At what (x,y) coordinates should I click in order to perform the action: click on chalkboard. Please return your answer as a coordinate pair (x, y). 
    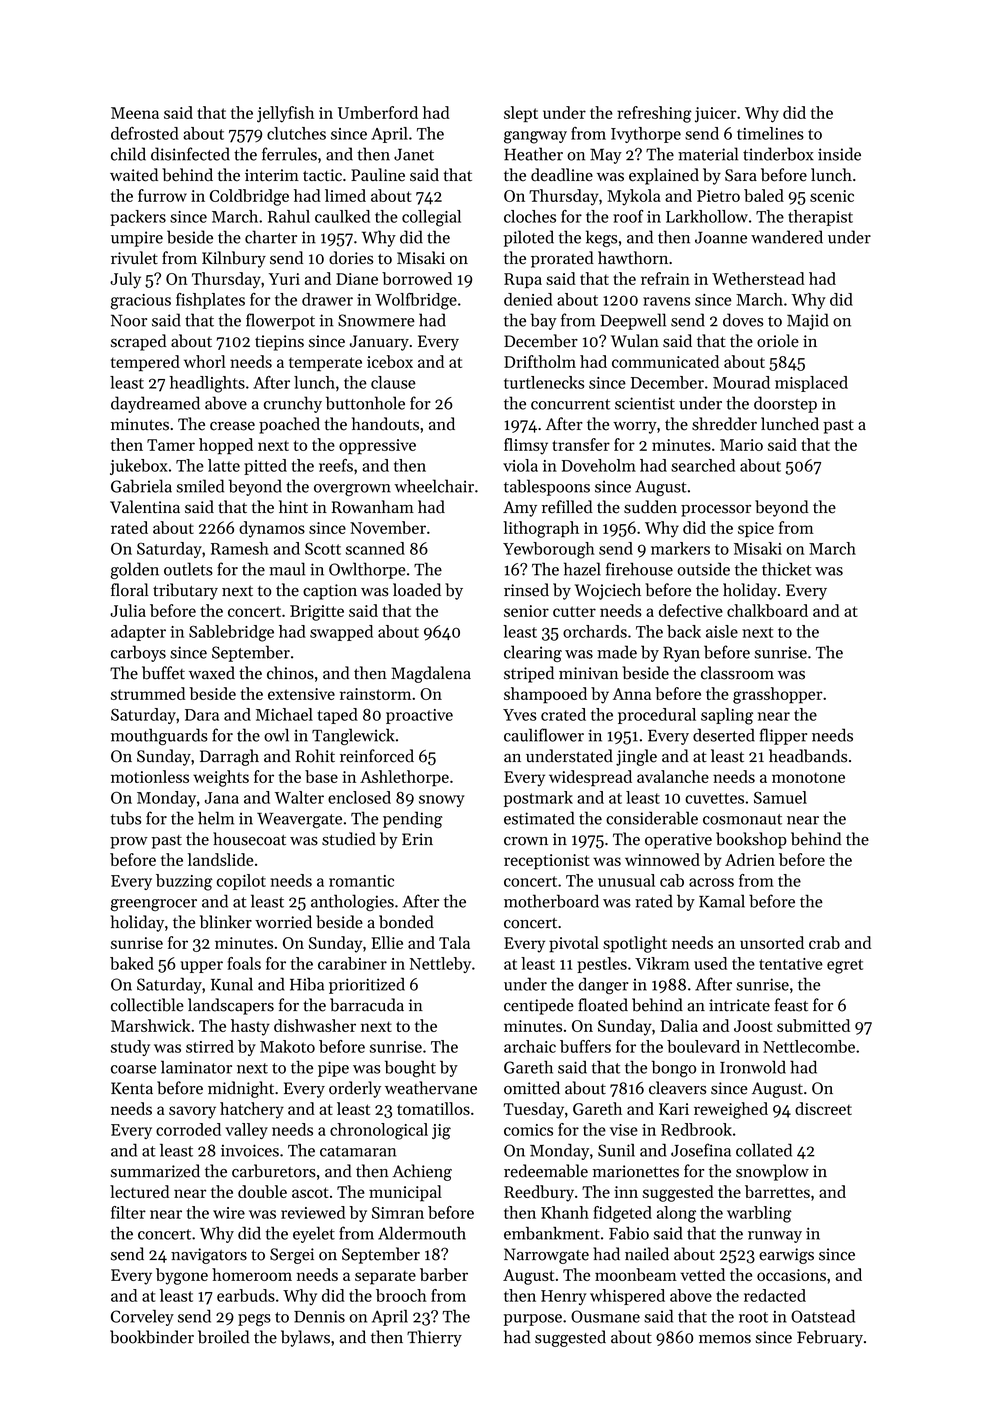
    Looking at the image, I should click on (767, 610).
